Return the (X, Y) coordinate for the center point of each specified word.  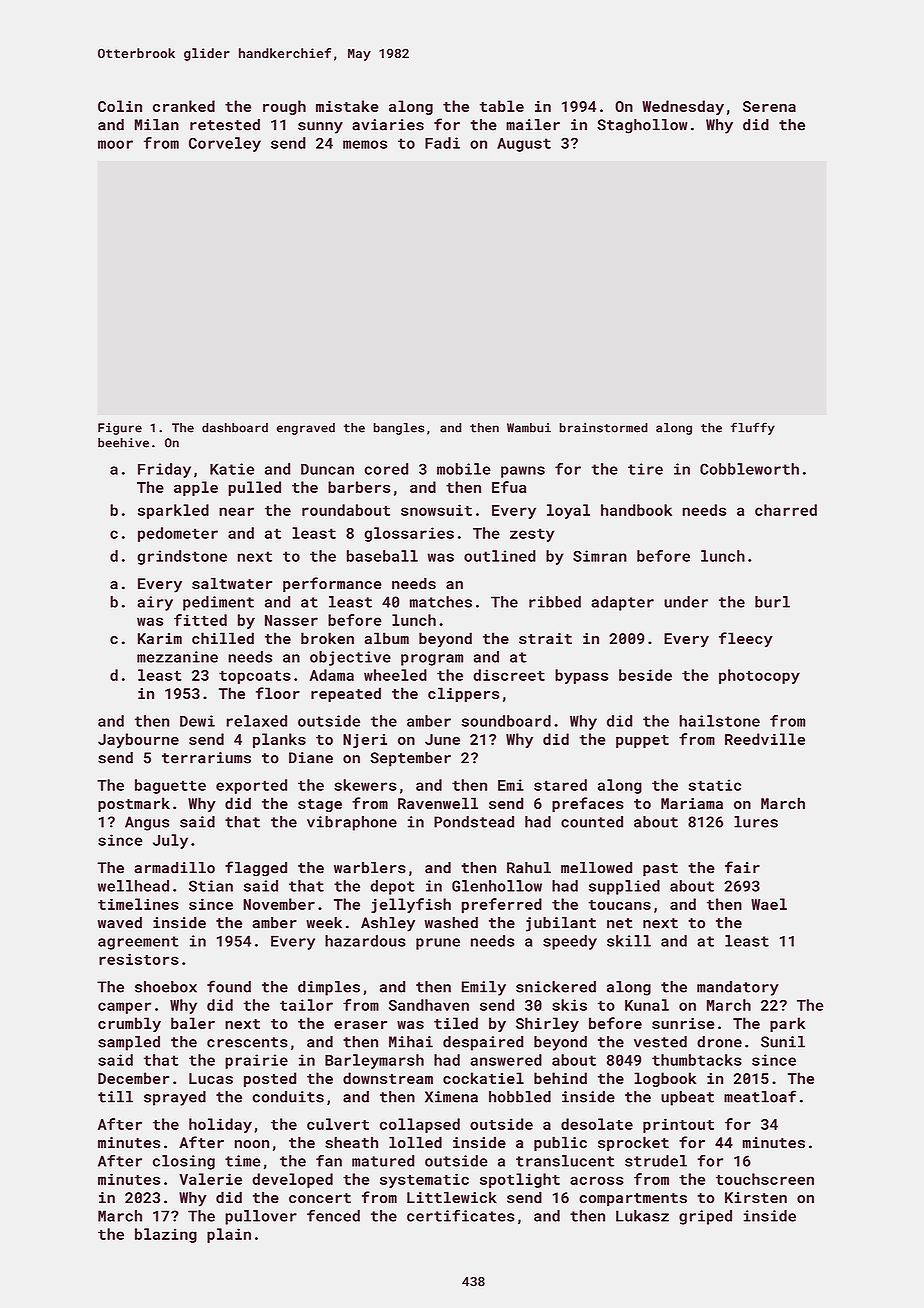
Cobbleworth (749, 469)
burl (772, 602)
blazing (166, 1235)
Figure (120, 429)
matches (441, 602)
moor (115, 144)
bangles (398, 429)
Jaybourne (138, 740)
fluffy (753, 428)
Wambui (529, 428)
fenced (333, 1216)
